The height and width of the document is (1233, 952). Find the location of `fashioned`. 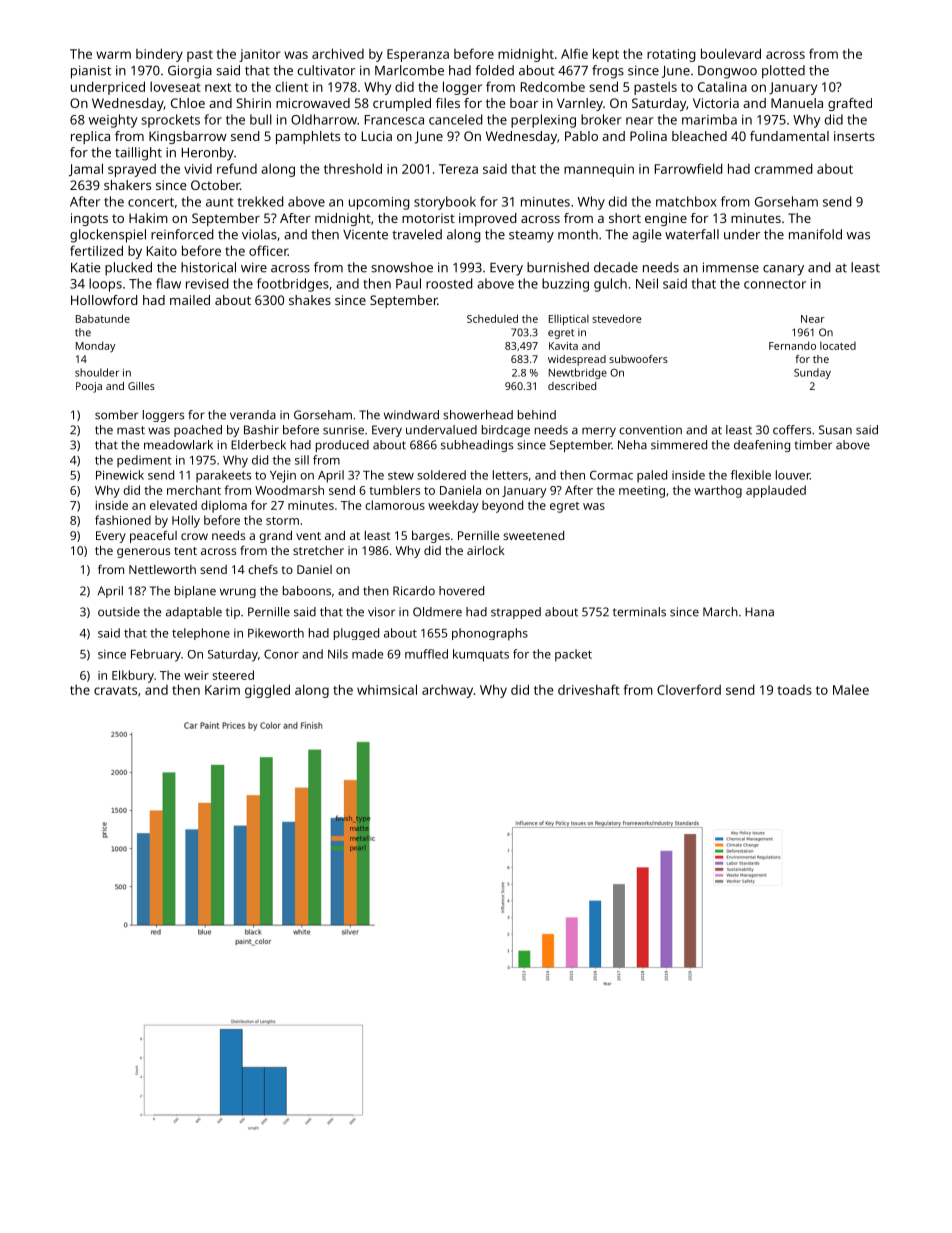

fashioned is located at coordinates (123, 520).
